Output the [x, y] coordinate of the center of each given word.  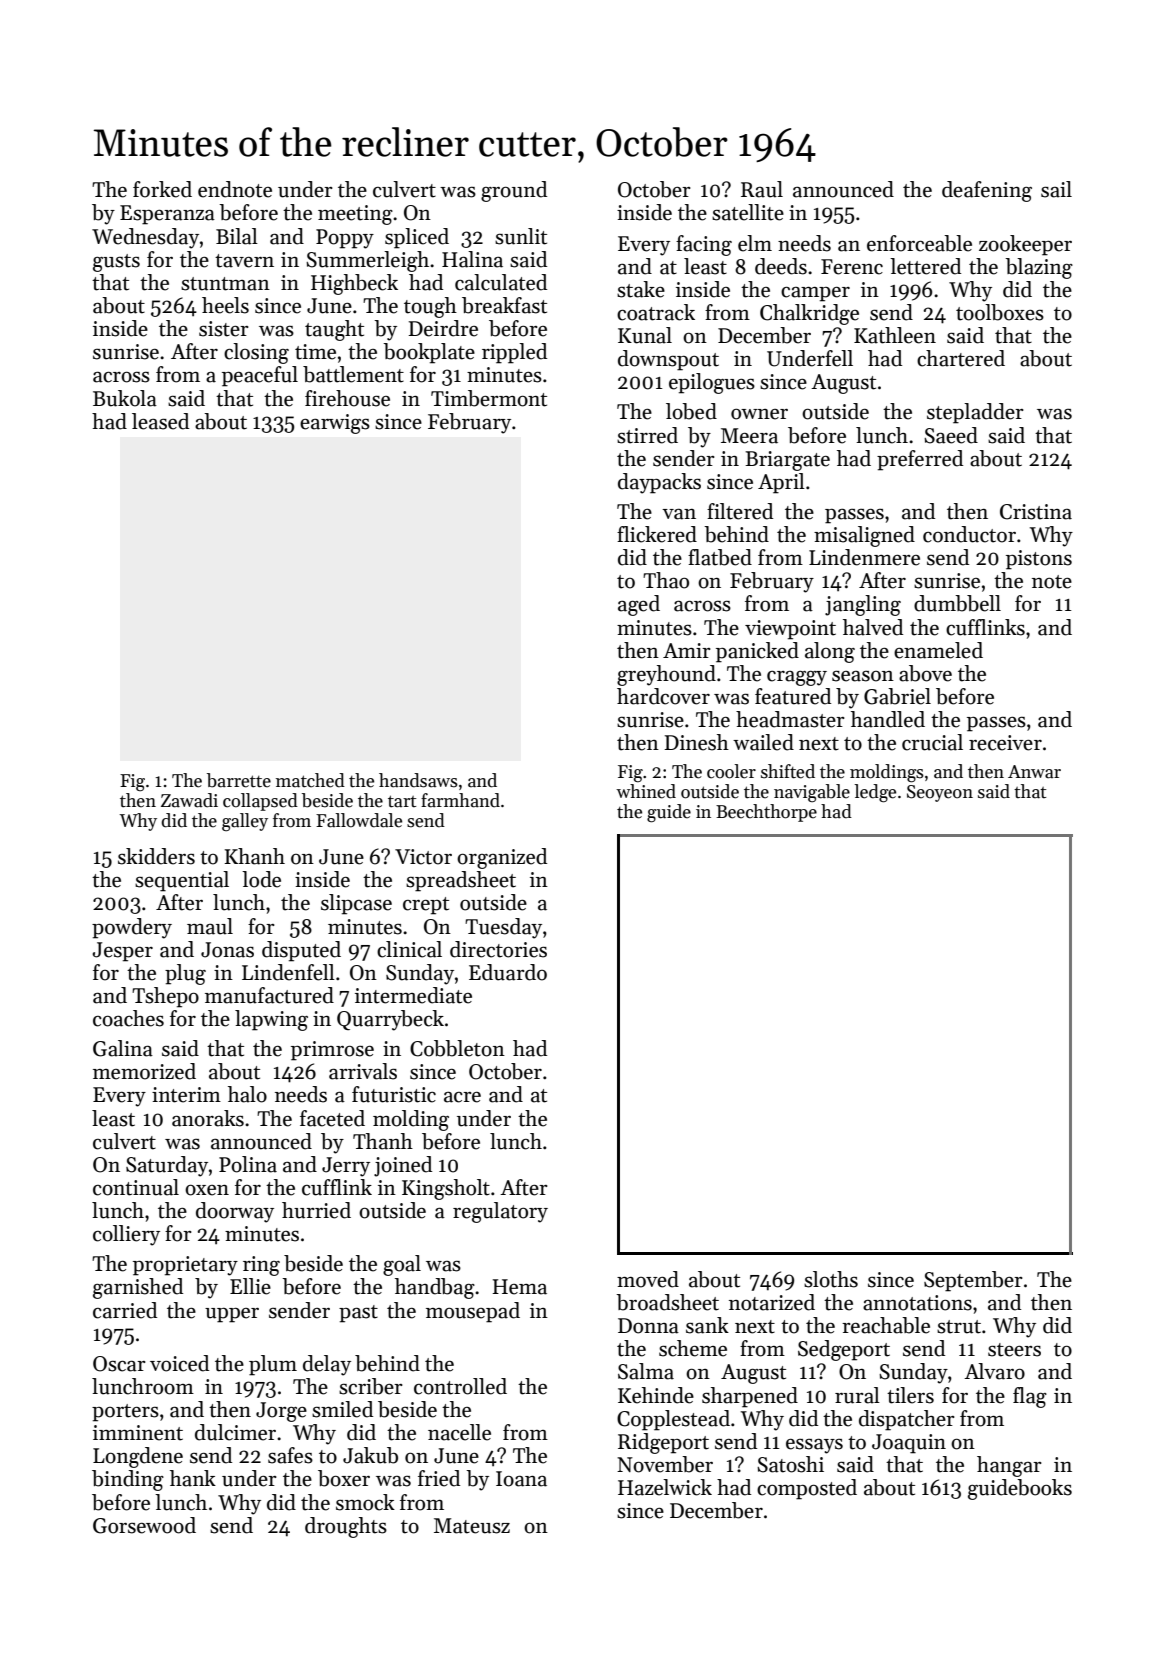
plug [185, 974]
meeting [355, 215]
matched [310, 780]
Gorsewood [144, 1525]
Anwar [1034, 772]
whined [646, 791]
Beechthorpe [766, 813]
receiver [1005, 743]
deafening [987, 191]
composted [807, 1489]
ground [514, 191]
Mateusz [472, 1526]
